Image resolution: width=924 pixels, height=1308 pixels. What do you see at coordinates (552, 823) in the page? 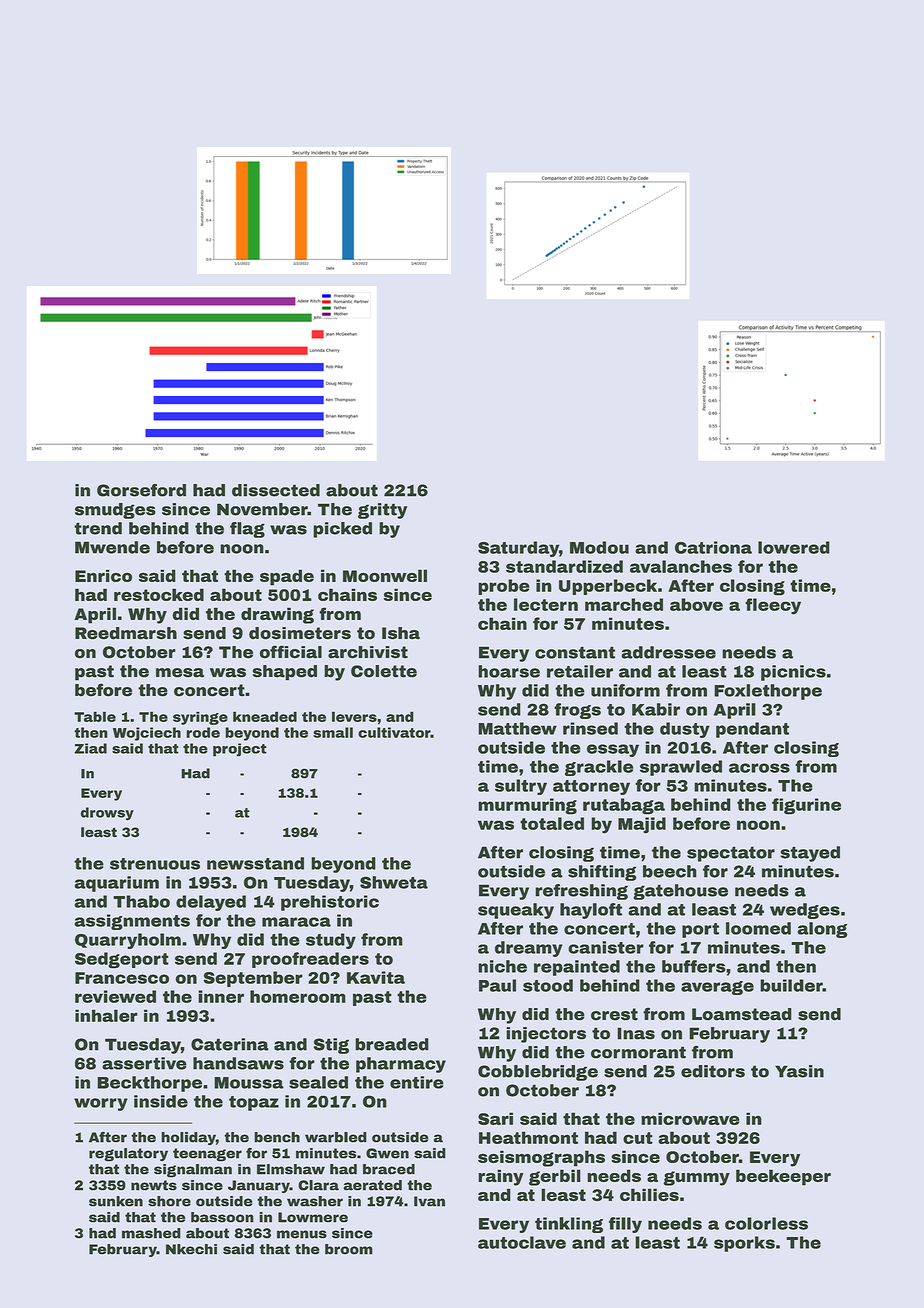
I see `totaled` at bounding box center [552, 823].
